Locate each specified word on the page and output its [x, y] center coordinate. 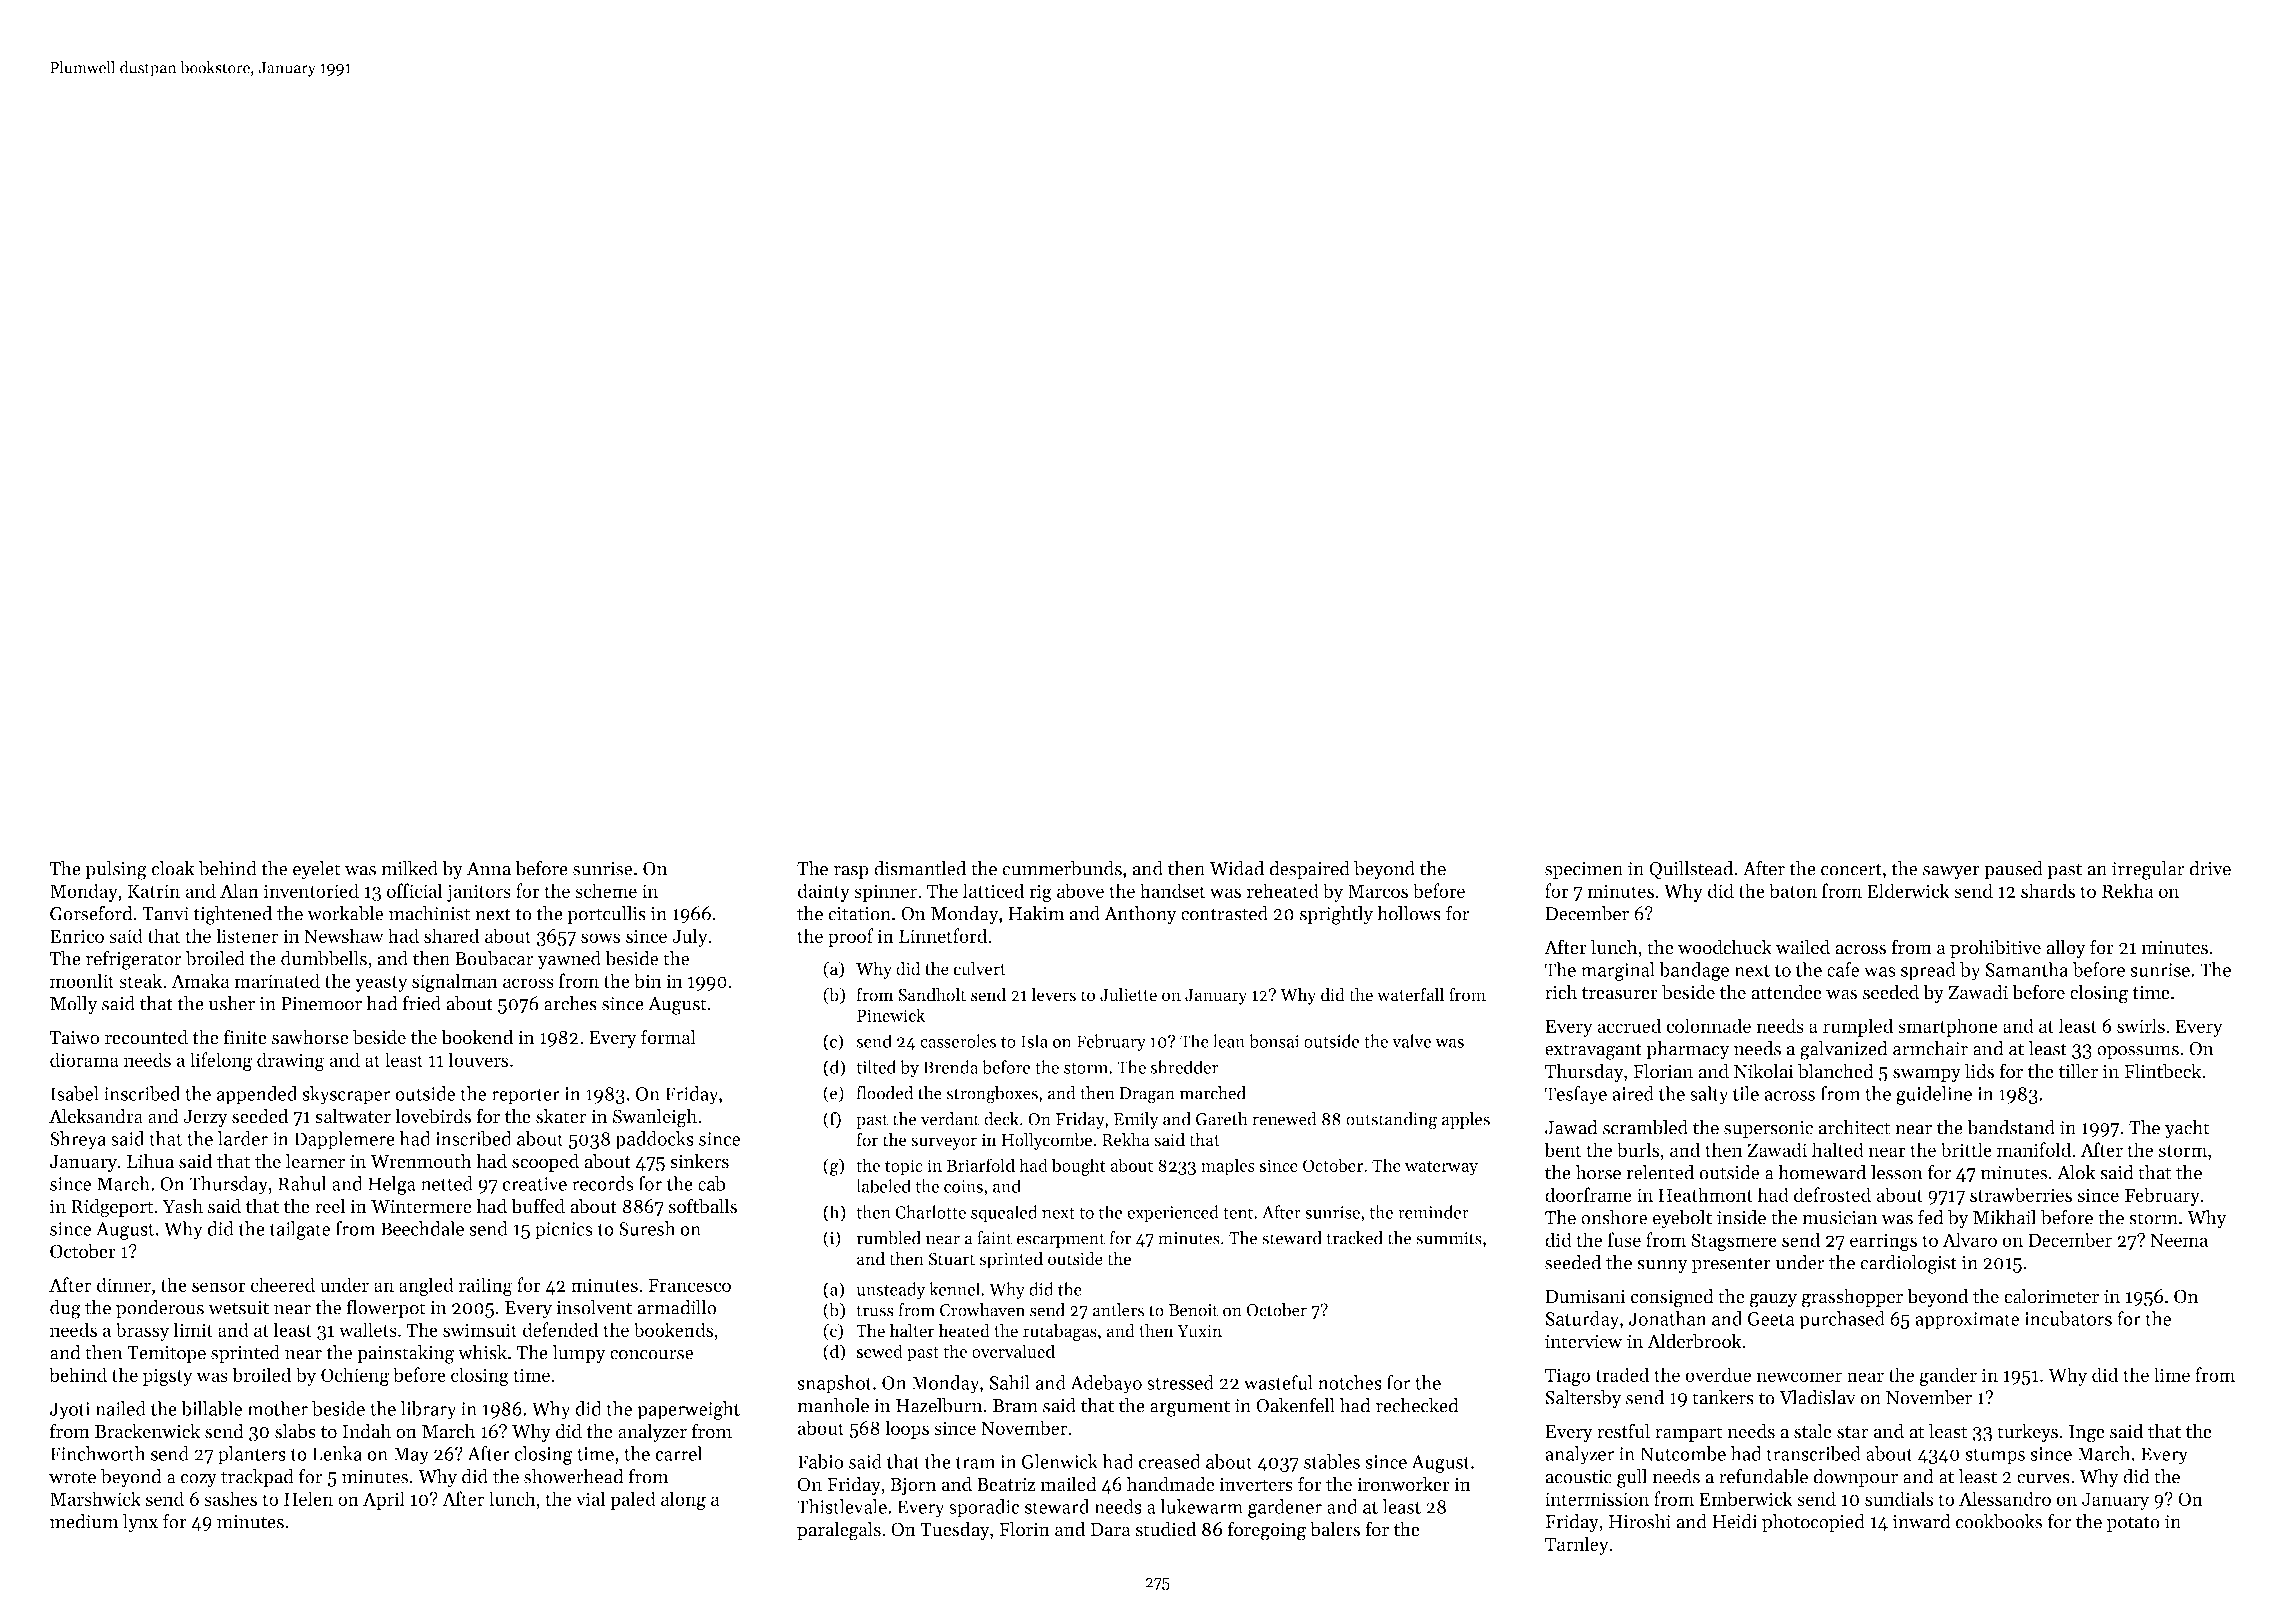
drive [2210, 868]
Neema [2179, 1240]
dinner [123, 1284]
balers [1335, 1529]
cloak [173, 868]
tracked [1354, 1238]
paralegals [839, 1531]
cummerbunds [1062, 868]
